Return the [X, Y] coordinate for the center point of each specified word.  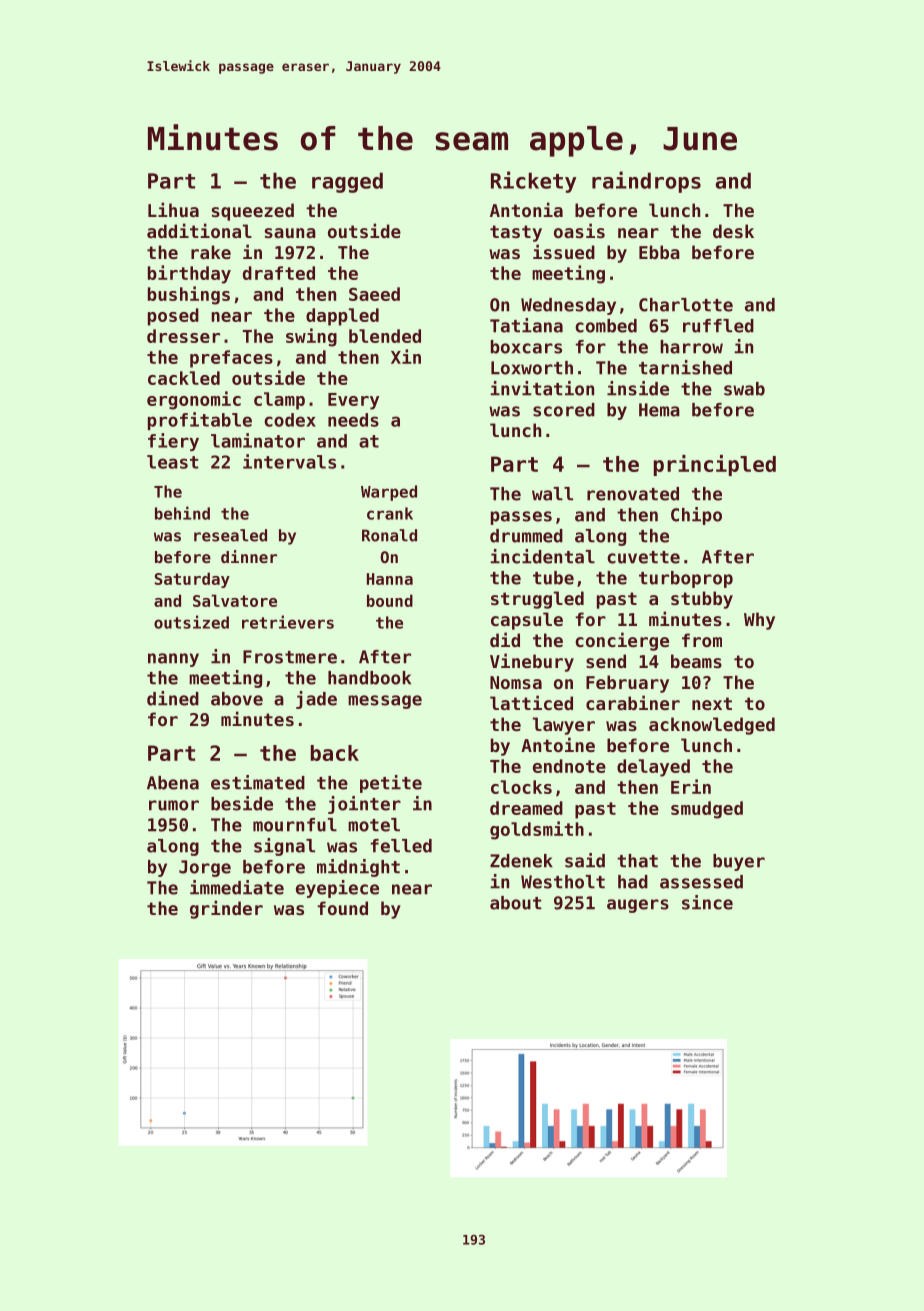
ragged [347, 182]
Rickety [533, 182]
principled [715, 465]
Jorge [205, 868]
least [172, 462]
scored [564, 410]
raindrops [646, 182]
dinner [249, 556]
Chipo [696, 516]
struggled [537, 600]
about [515, 903]
